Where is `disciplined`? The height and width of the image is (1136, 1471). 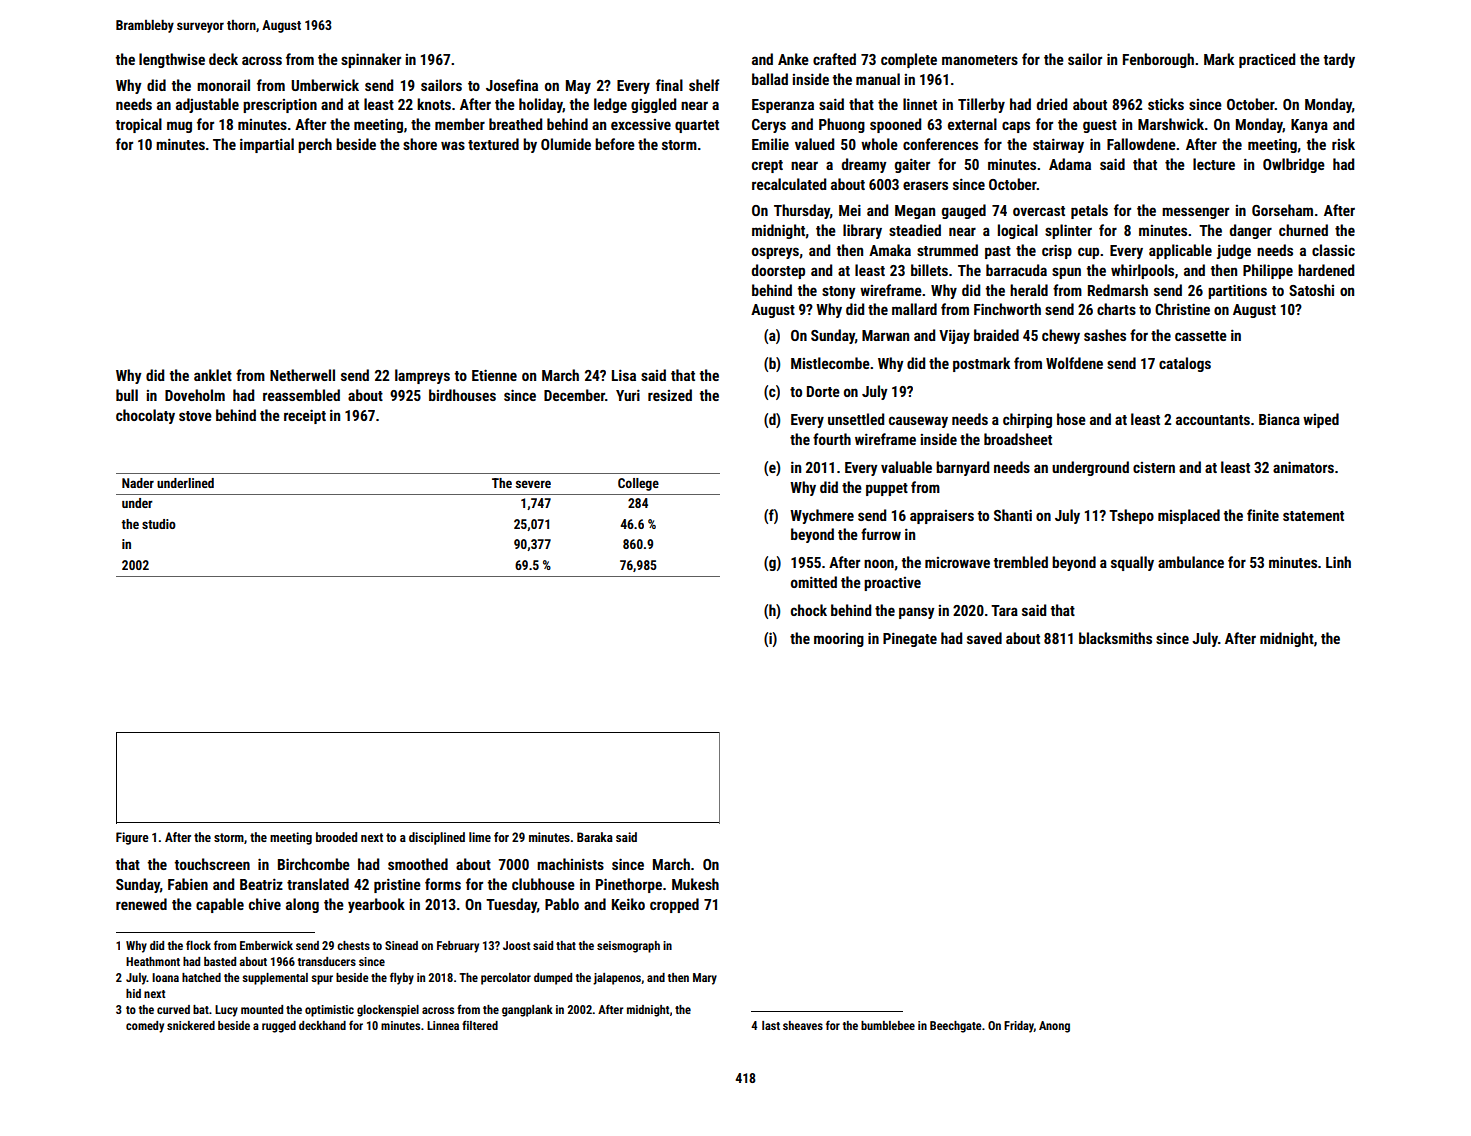 disciplined is located at coordinates (437, 838).
